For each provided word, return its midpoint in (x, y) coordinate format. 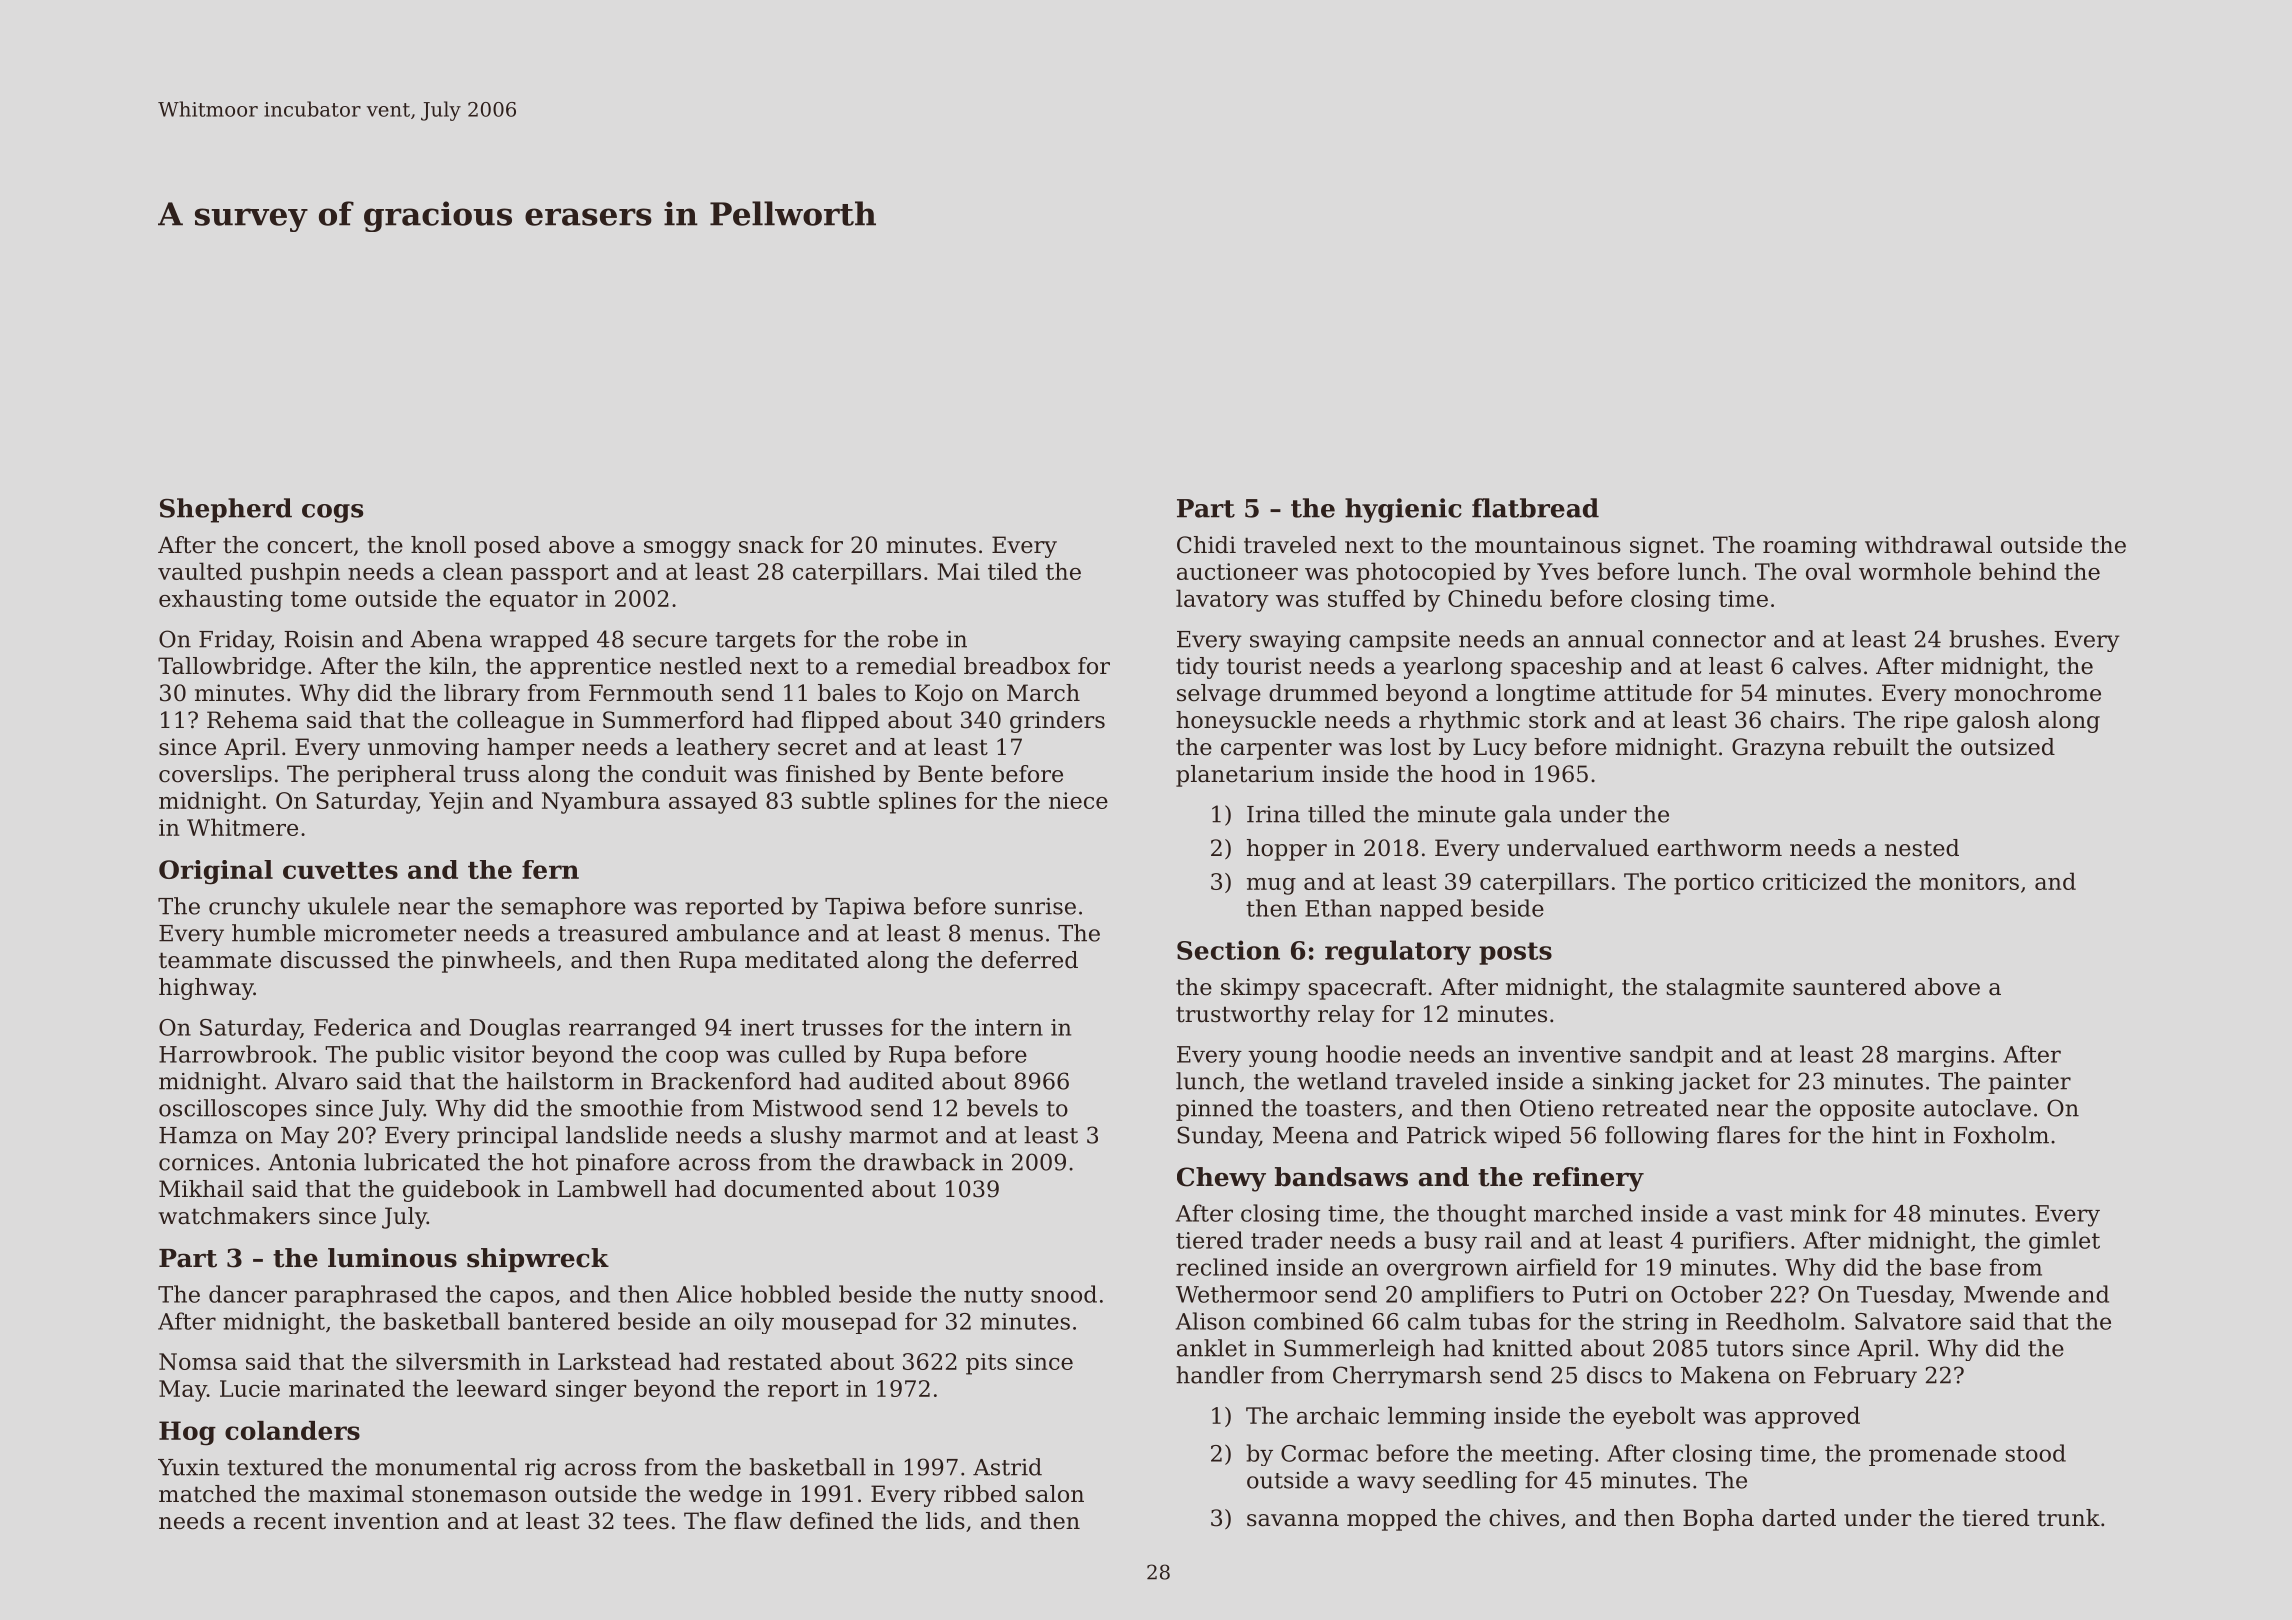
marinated (347, 1388)
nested (1922, 848)
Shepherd (226, 510)
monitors (1969, 881)
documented (794, 1189)
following (1657, 1137)
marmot (893, 1136)
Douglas (515, 1029)
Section (1228, 950)
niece (1078, 800)
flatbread (1535, 508)
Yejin (456, 803)
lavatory (1222, 600)
